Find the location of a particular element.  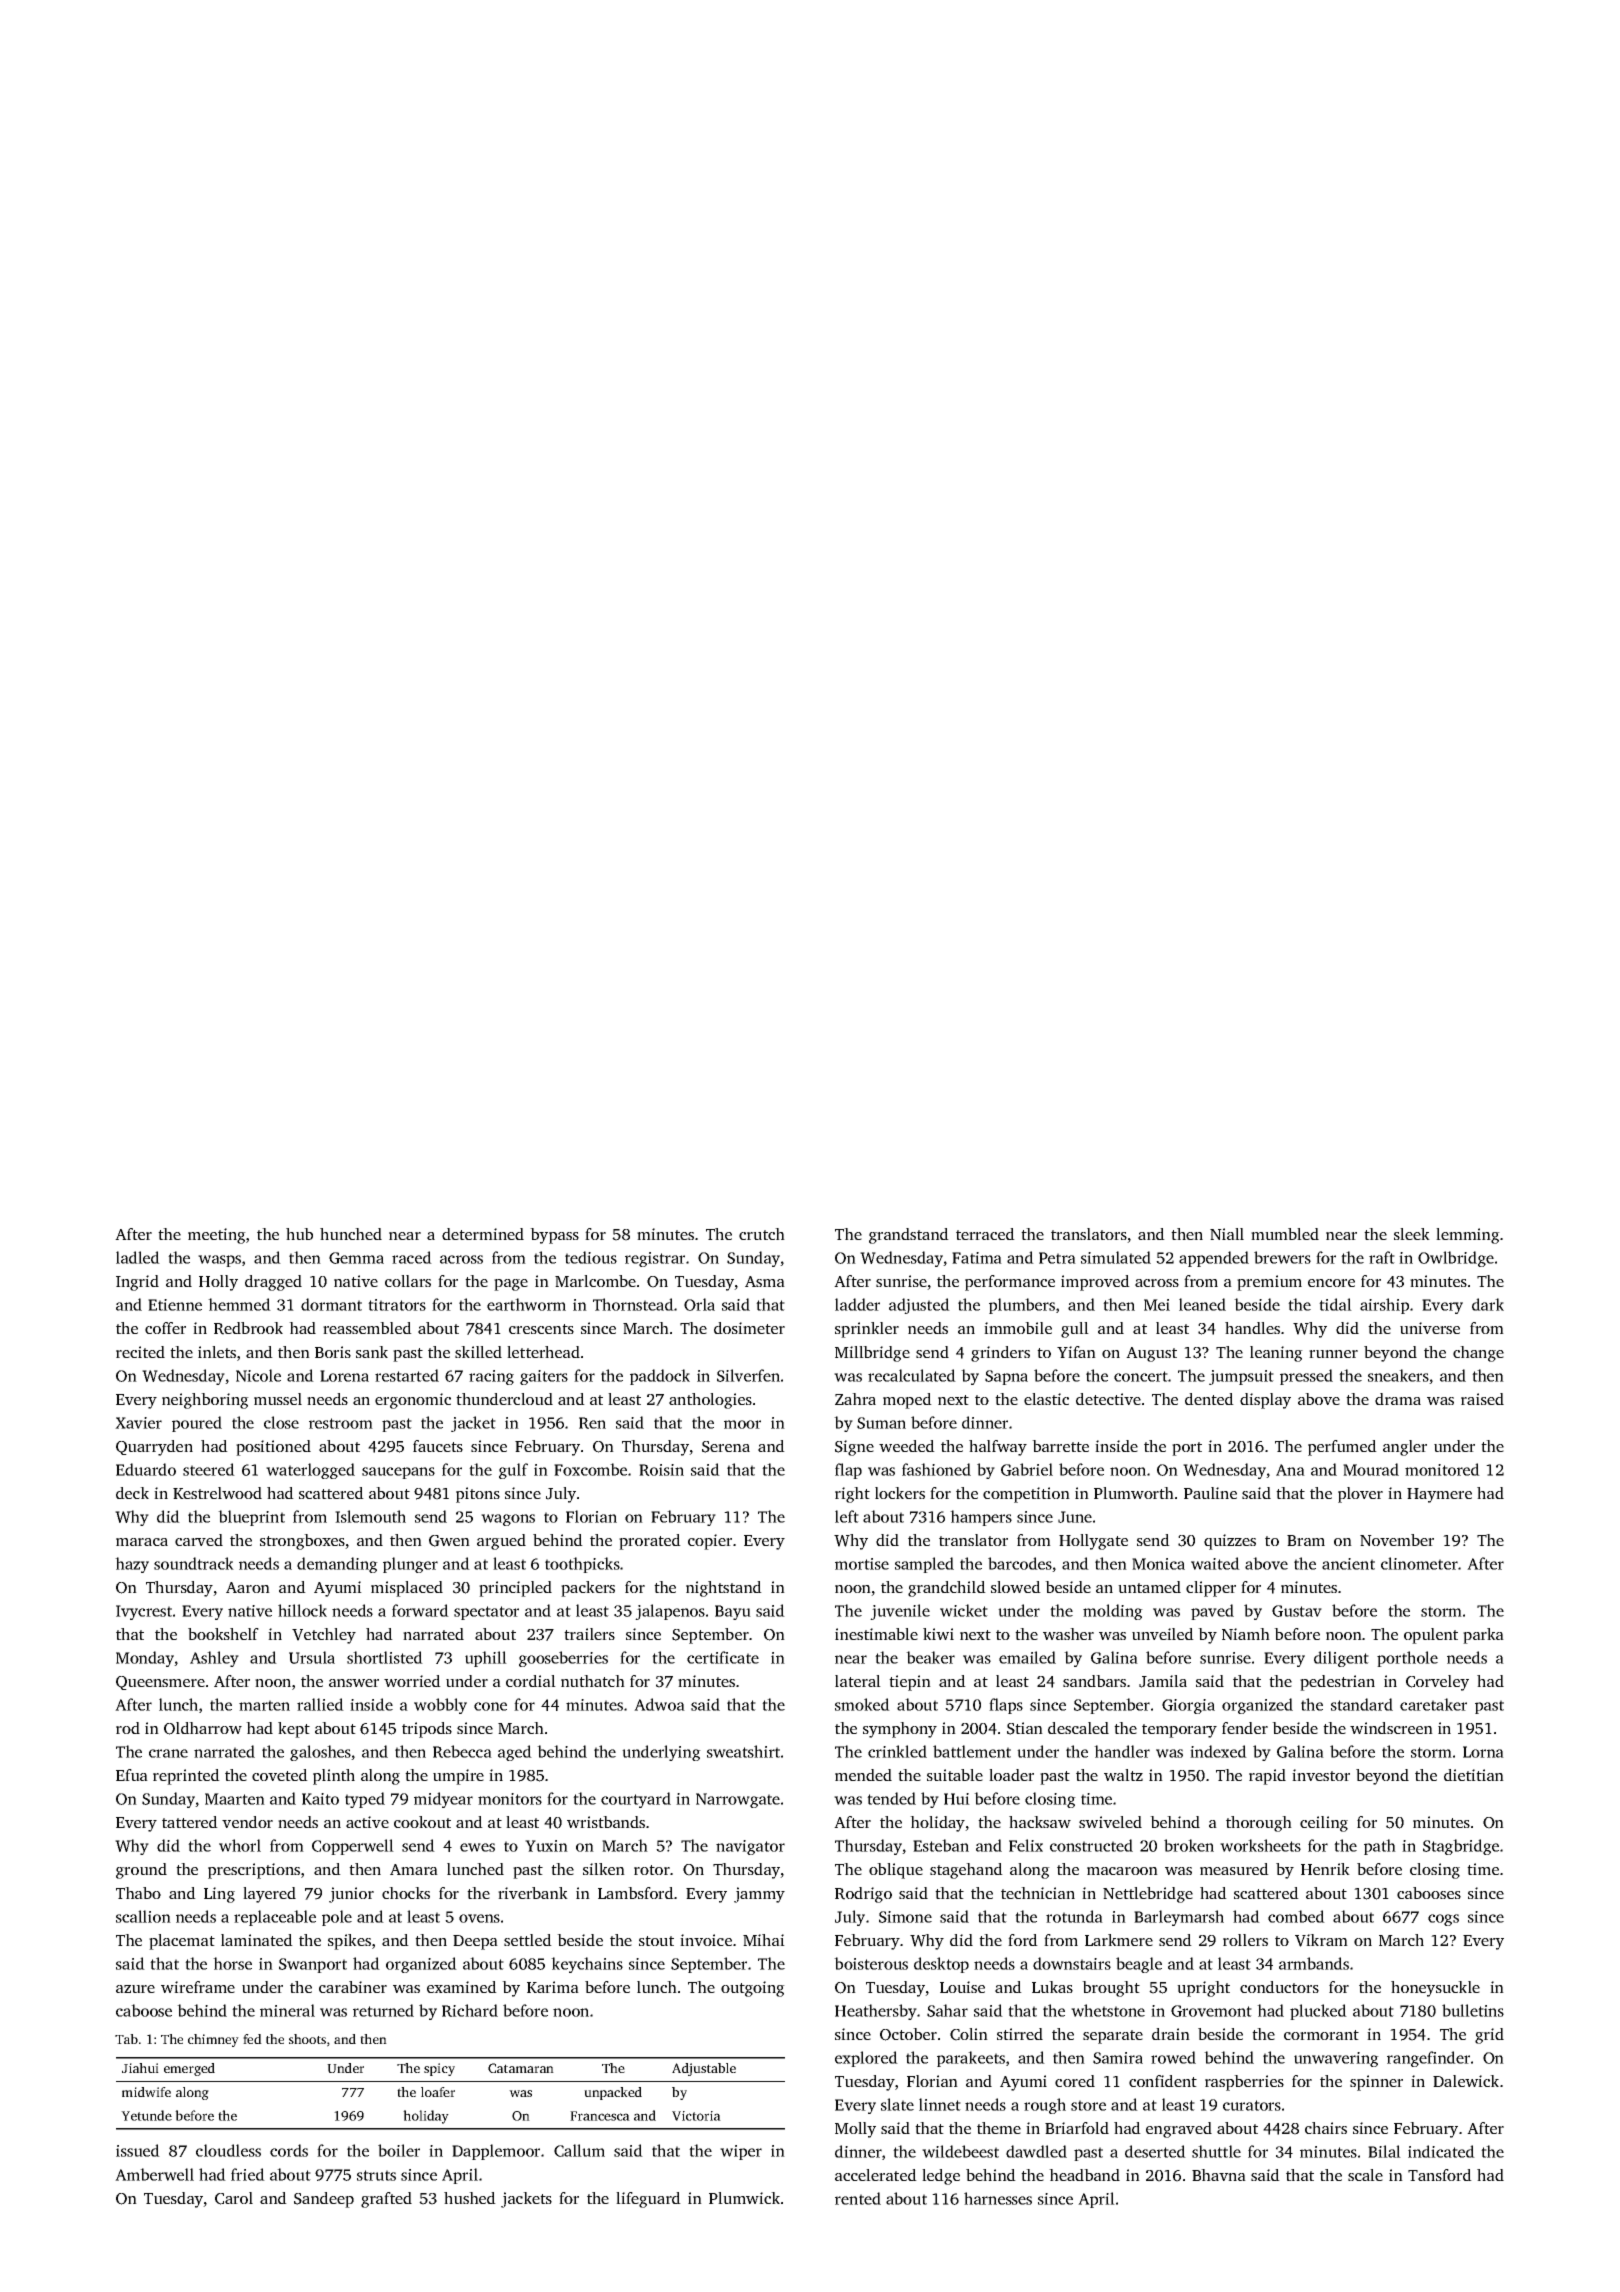

Xavier is located at coordinates (138, 1423).
